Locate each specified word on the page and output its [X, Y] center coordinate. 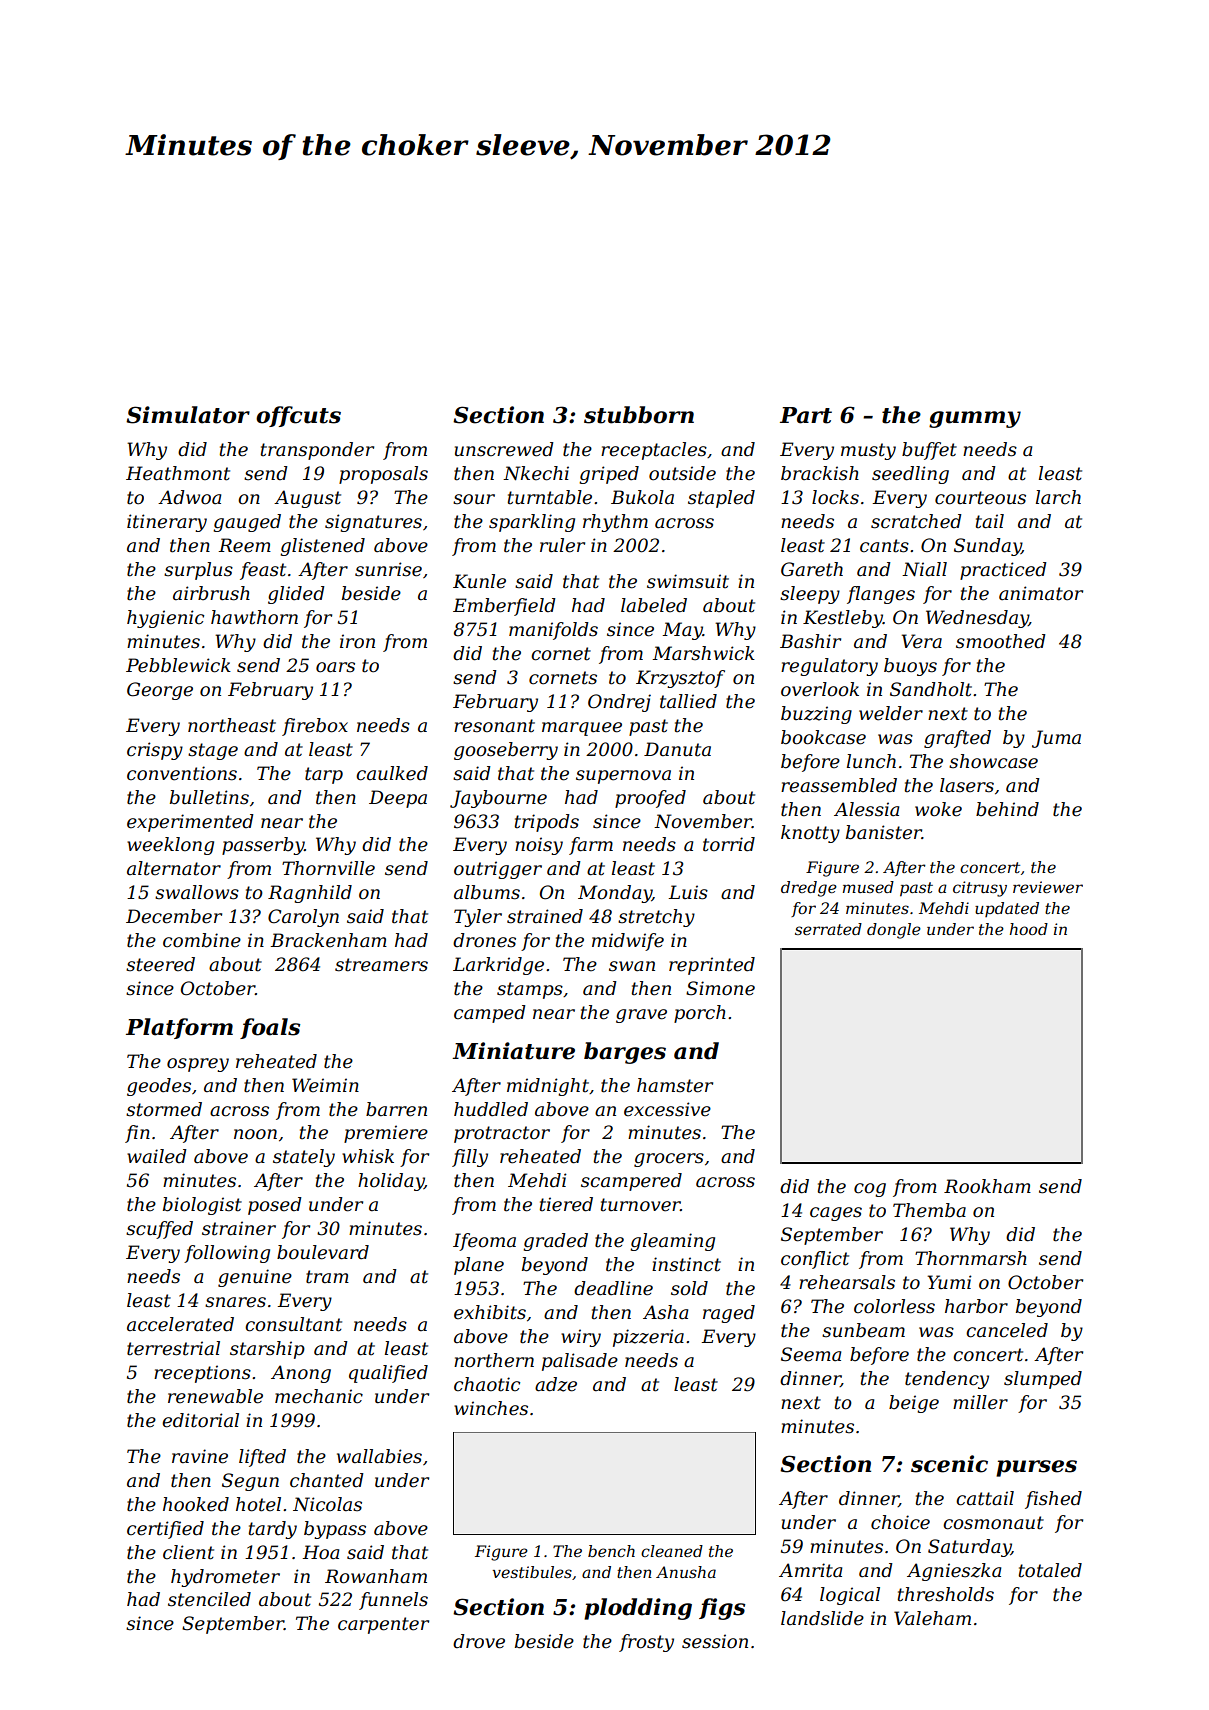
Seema [811, 1354]
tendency [947, 1380]
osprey [198, 1065]
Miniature [513, 1051]
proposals [383, 475]
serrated [828, 929]
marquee [582, 729]
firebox [315, 727]
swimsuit [688, 581]
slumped [1043, 1380]
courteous [980, 498]
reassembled [839, 785]
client [188, 1552]
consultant [293, 1324]
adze [556, 1384]
